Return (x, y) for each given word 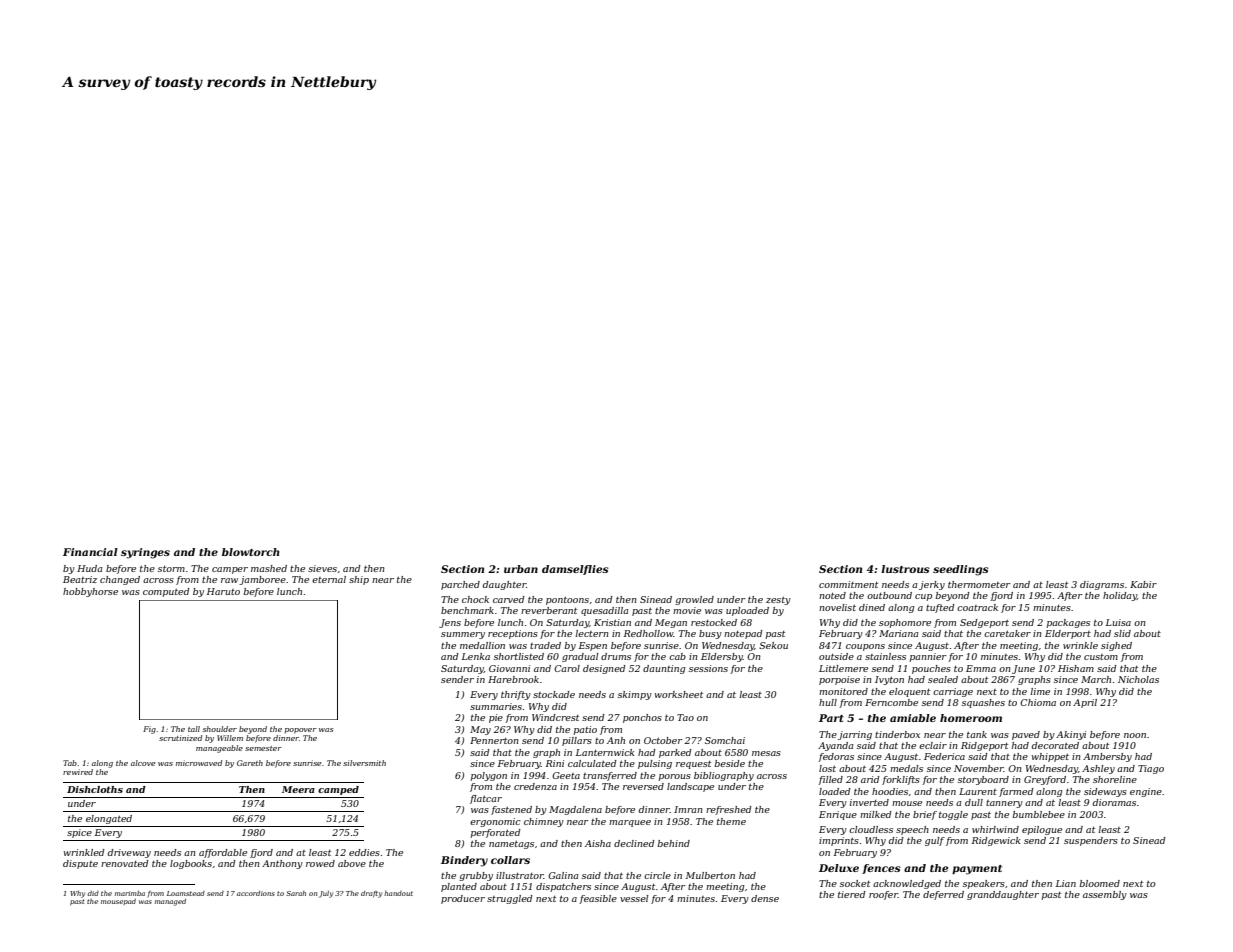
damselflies (575, 570)
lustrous (905, 569)
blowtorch (251, 552)
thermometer (979, 584)
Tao (685, 717)
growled (694, 600)
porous (675, 777)
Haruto (223, 591)
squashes (983, 703)
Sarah (296, 893)
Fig (149, 730)
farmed (1016, 792)
